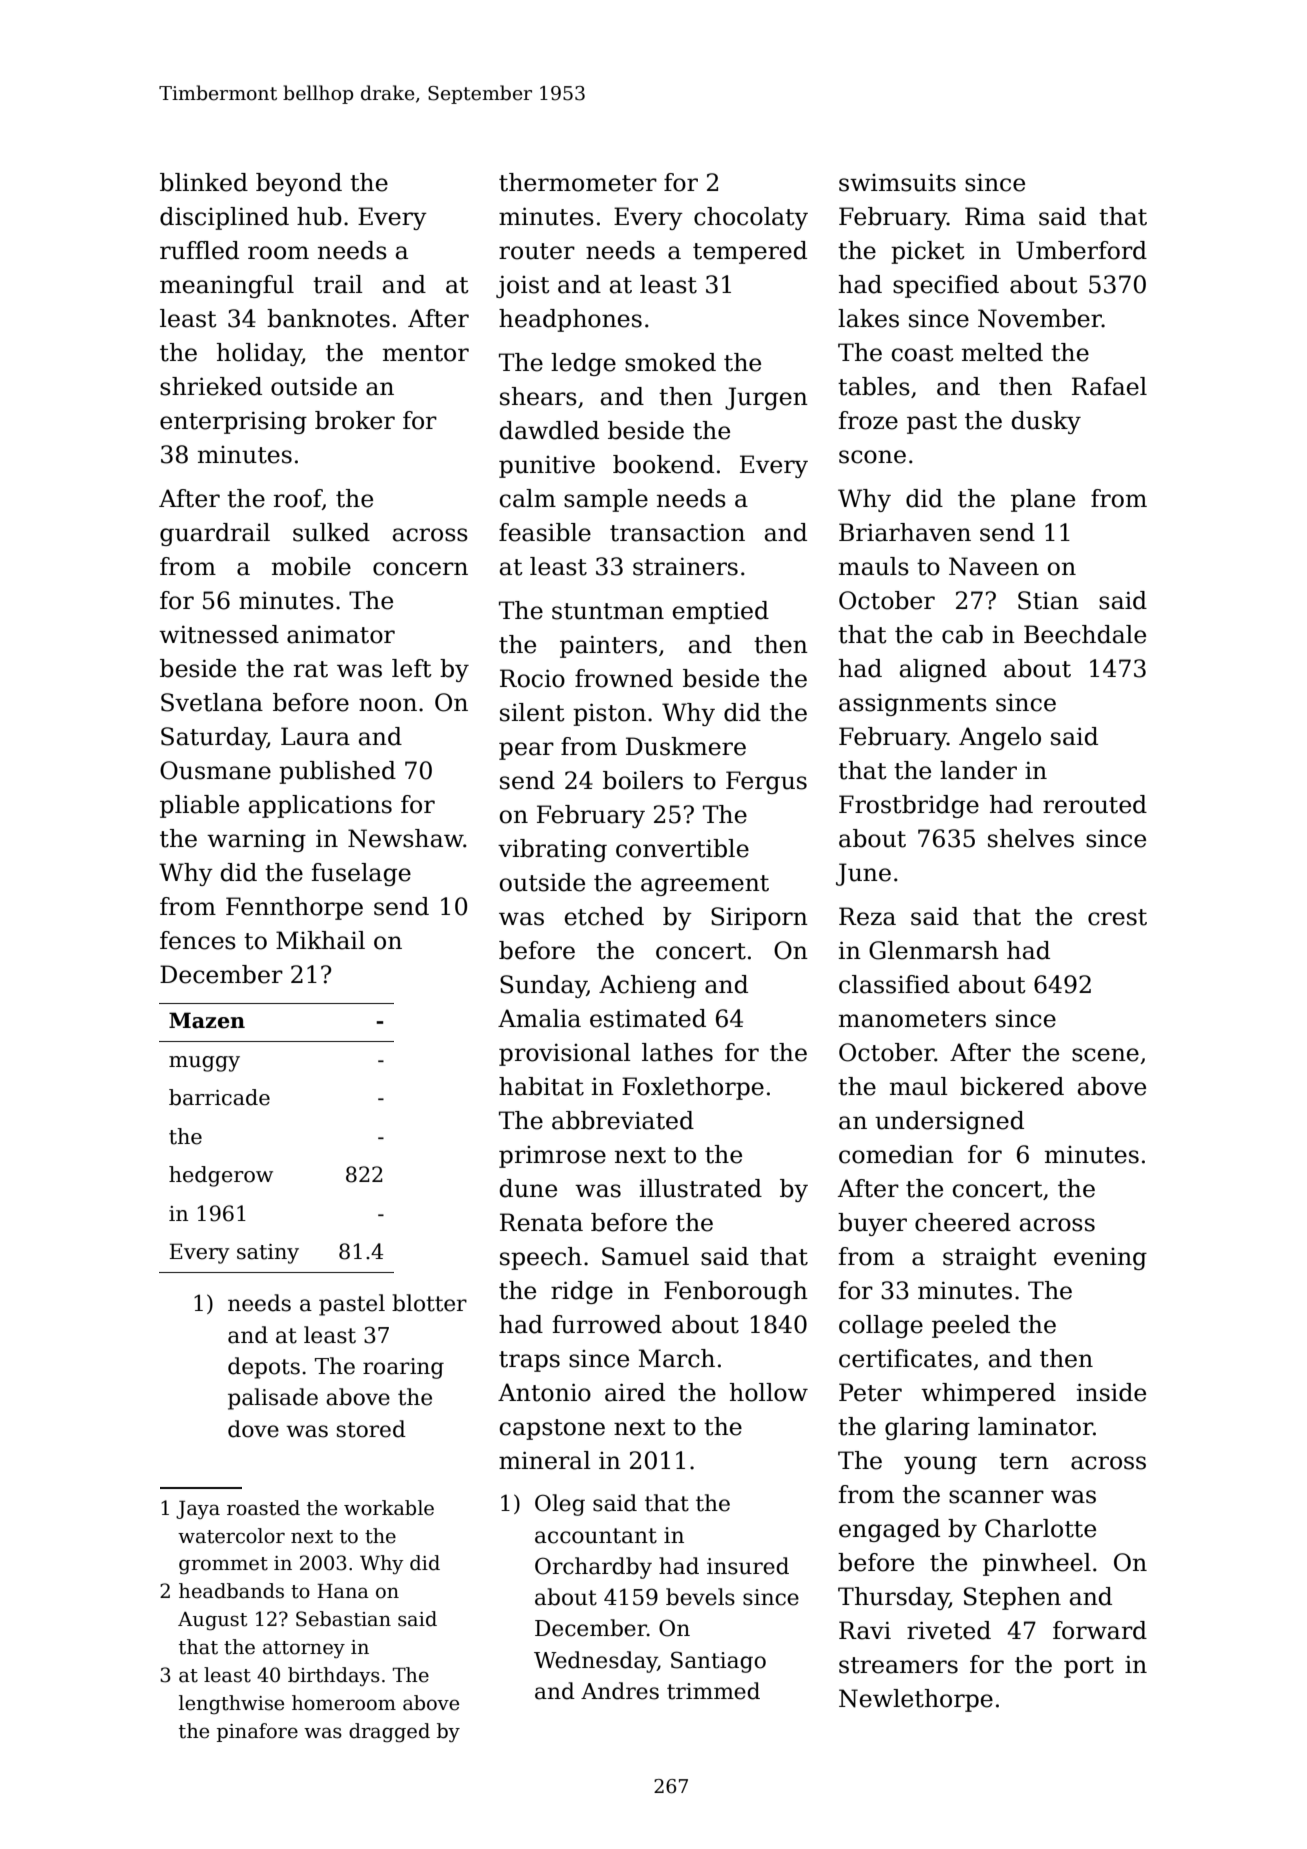  What do you see at coordinates (538, 396) in the document?
I see `shears` at bounding box center [538, 396].
